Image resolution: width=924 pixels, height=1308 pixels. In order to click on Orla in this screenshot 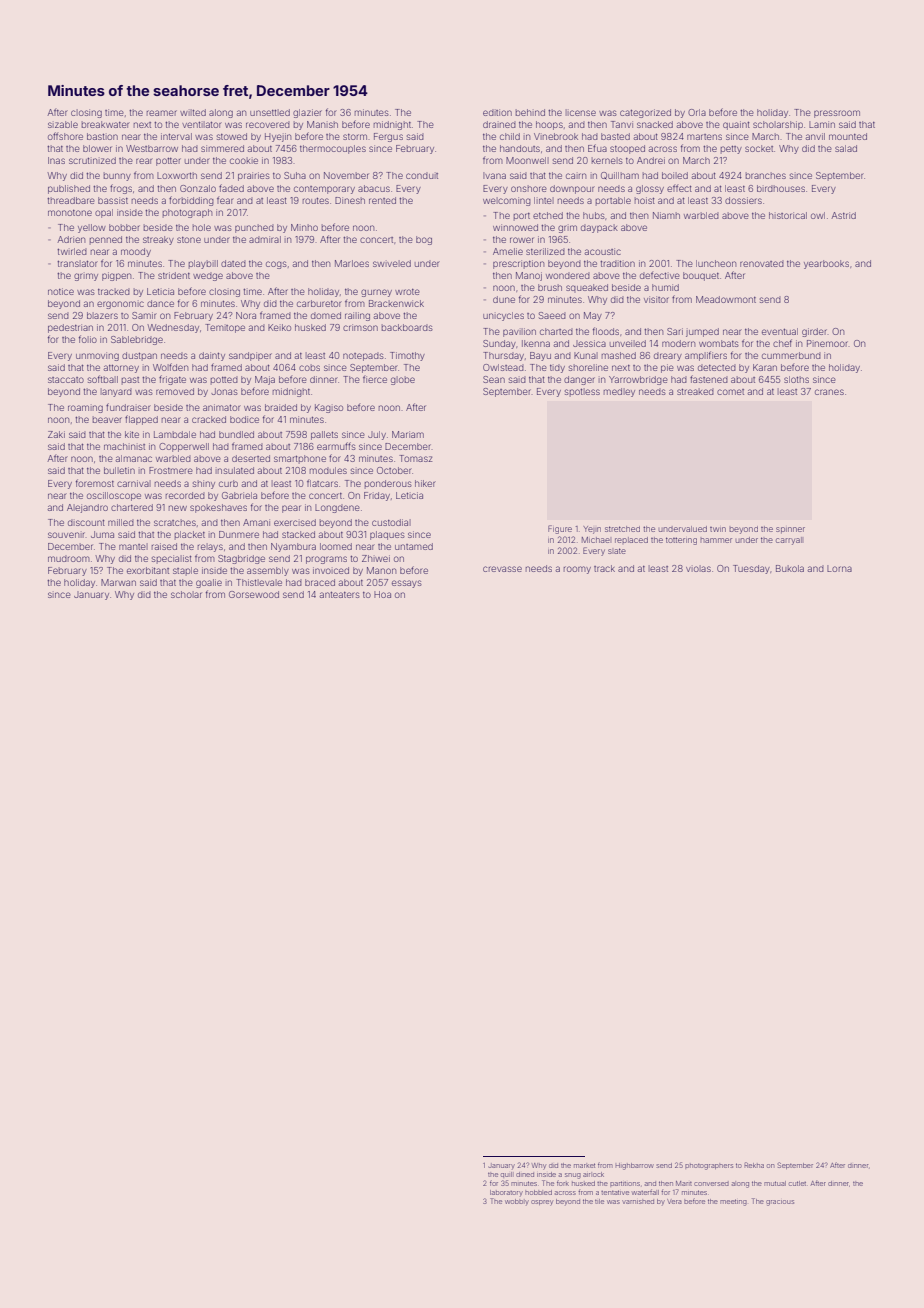, I will do `click(697, 112)`.
